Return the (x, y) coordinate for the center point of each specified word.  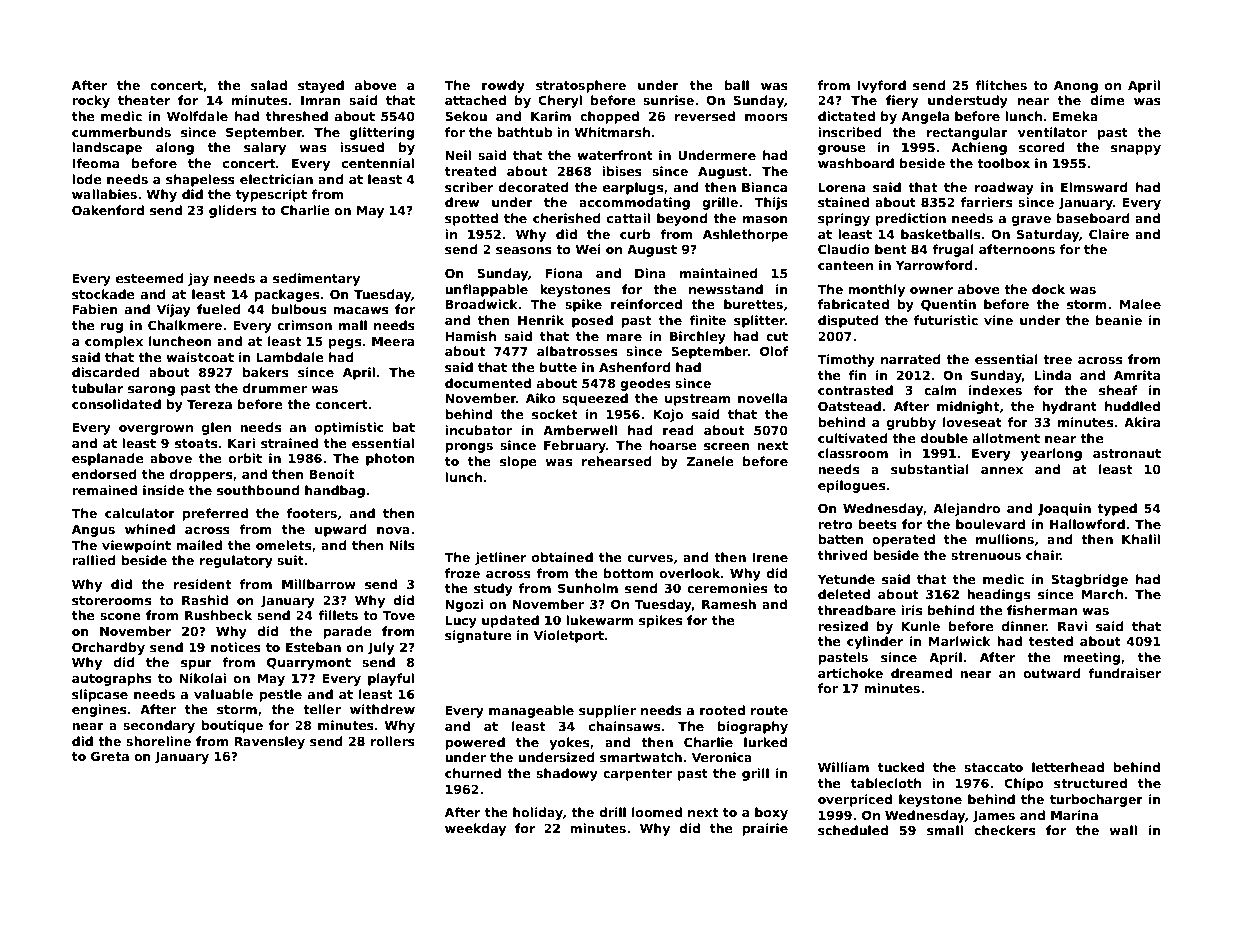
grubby (911, 423)
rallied (94, 560)
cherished (567, 218)
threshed (297, 116)
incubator (478, 430)
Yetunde (846, 579)
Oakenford (108, 210)
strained (289, 443)
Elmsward (1094, 187)
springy (844, 219)
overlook (689, 573)
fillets (338, 615)
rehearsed (617, 461)
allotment (1006, 438)
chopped (609, 117)
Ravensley (269, 742)
